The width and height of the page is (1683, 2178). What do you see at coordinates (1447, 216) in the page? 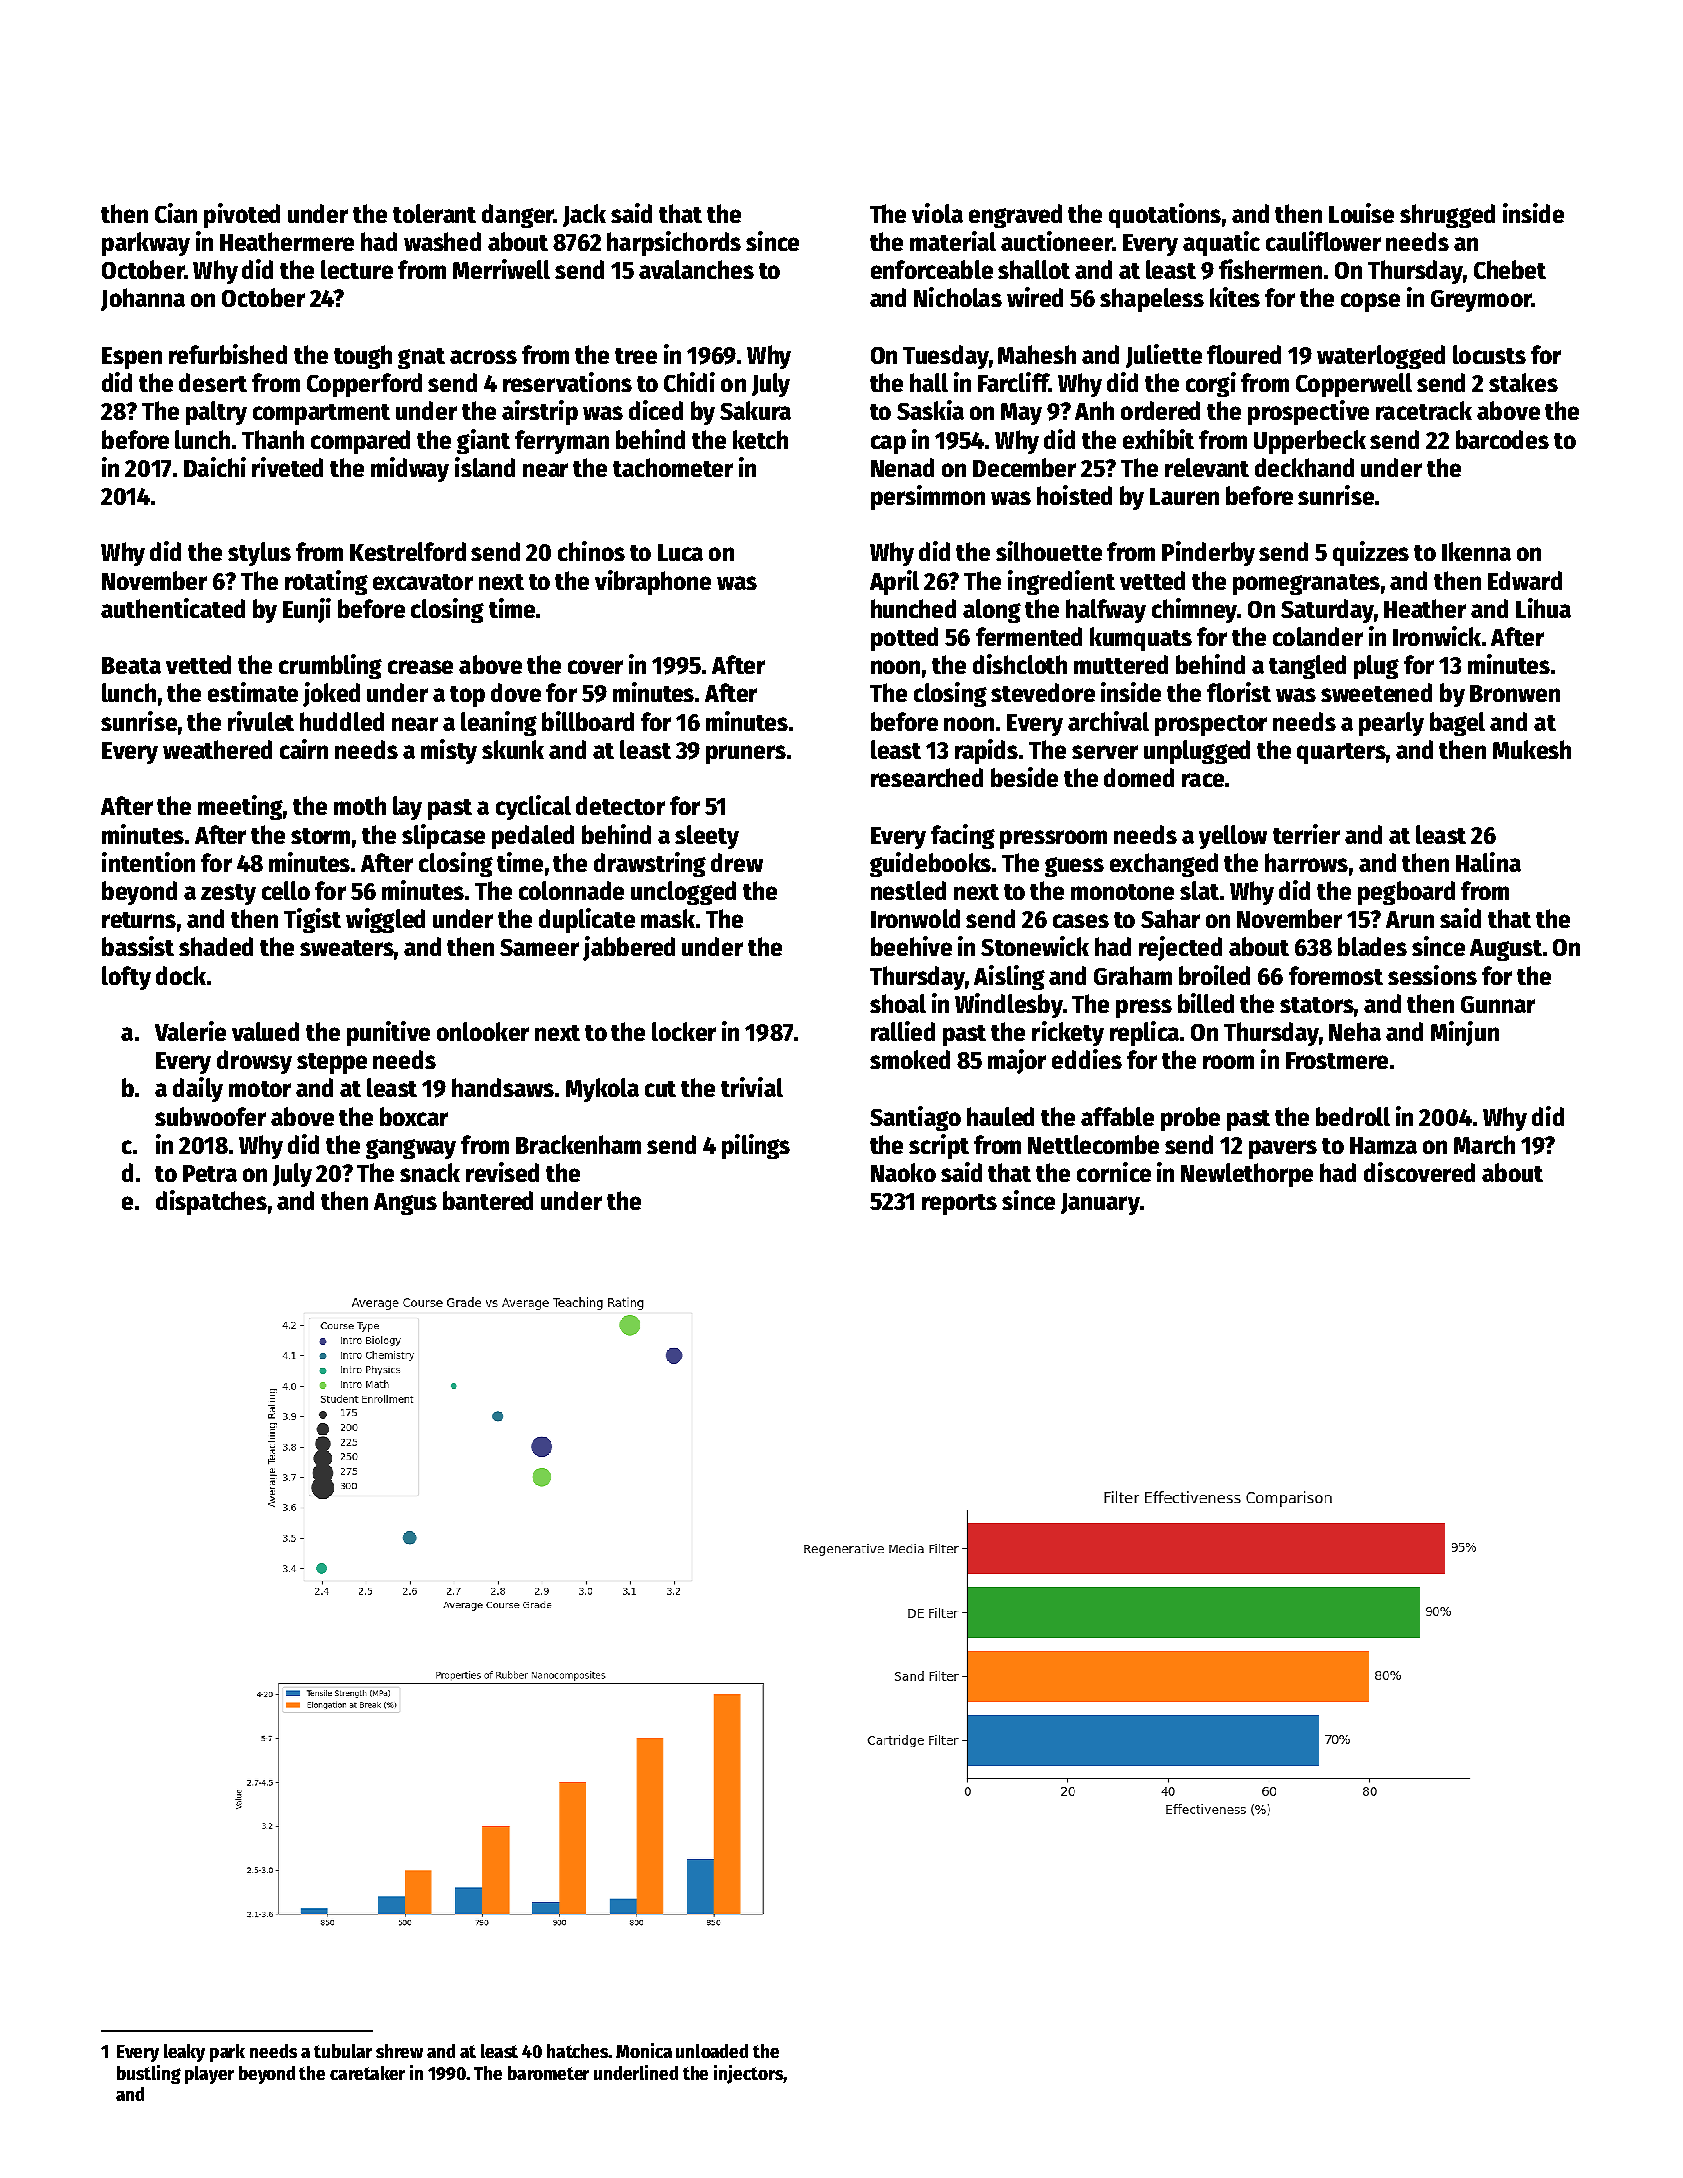
I see `shrugged` at bounding box center [1447, 216].
